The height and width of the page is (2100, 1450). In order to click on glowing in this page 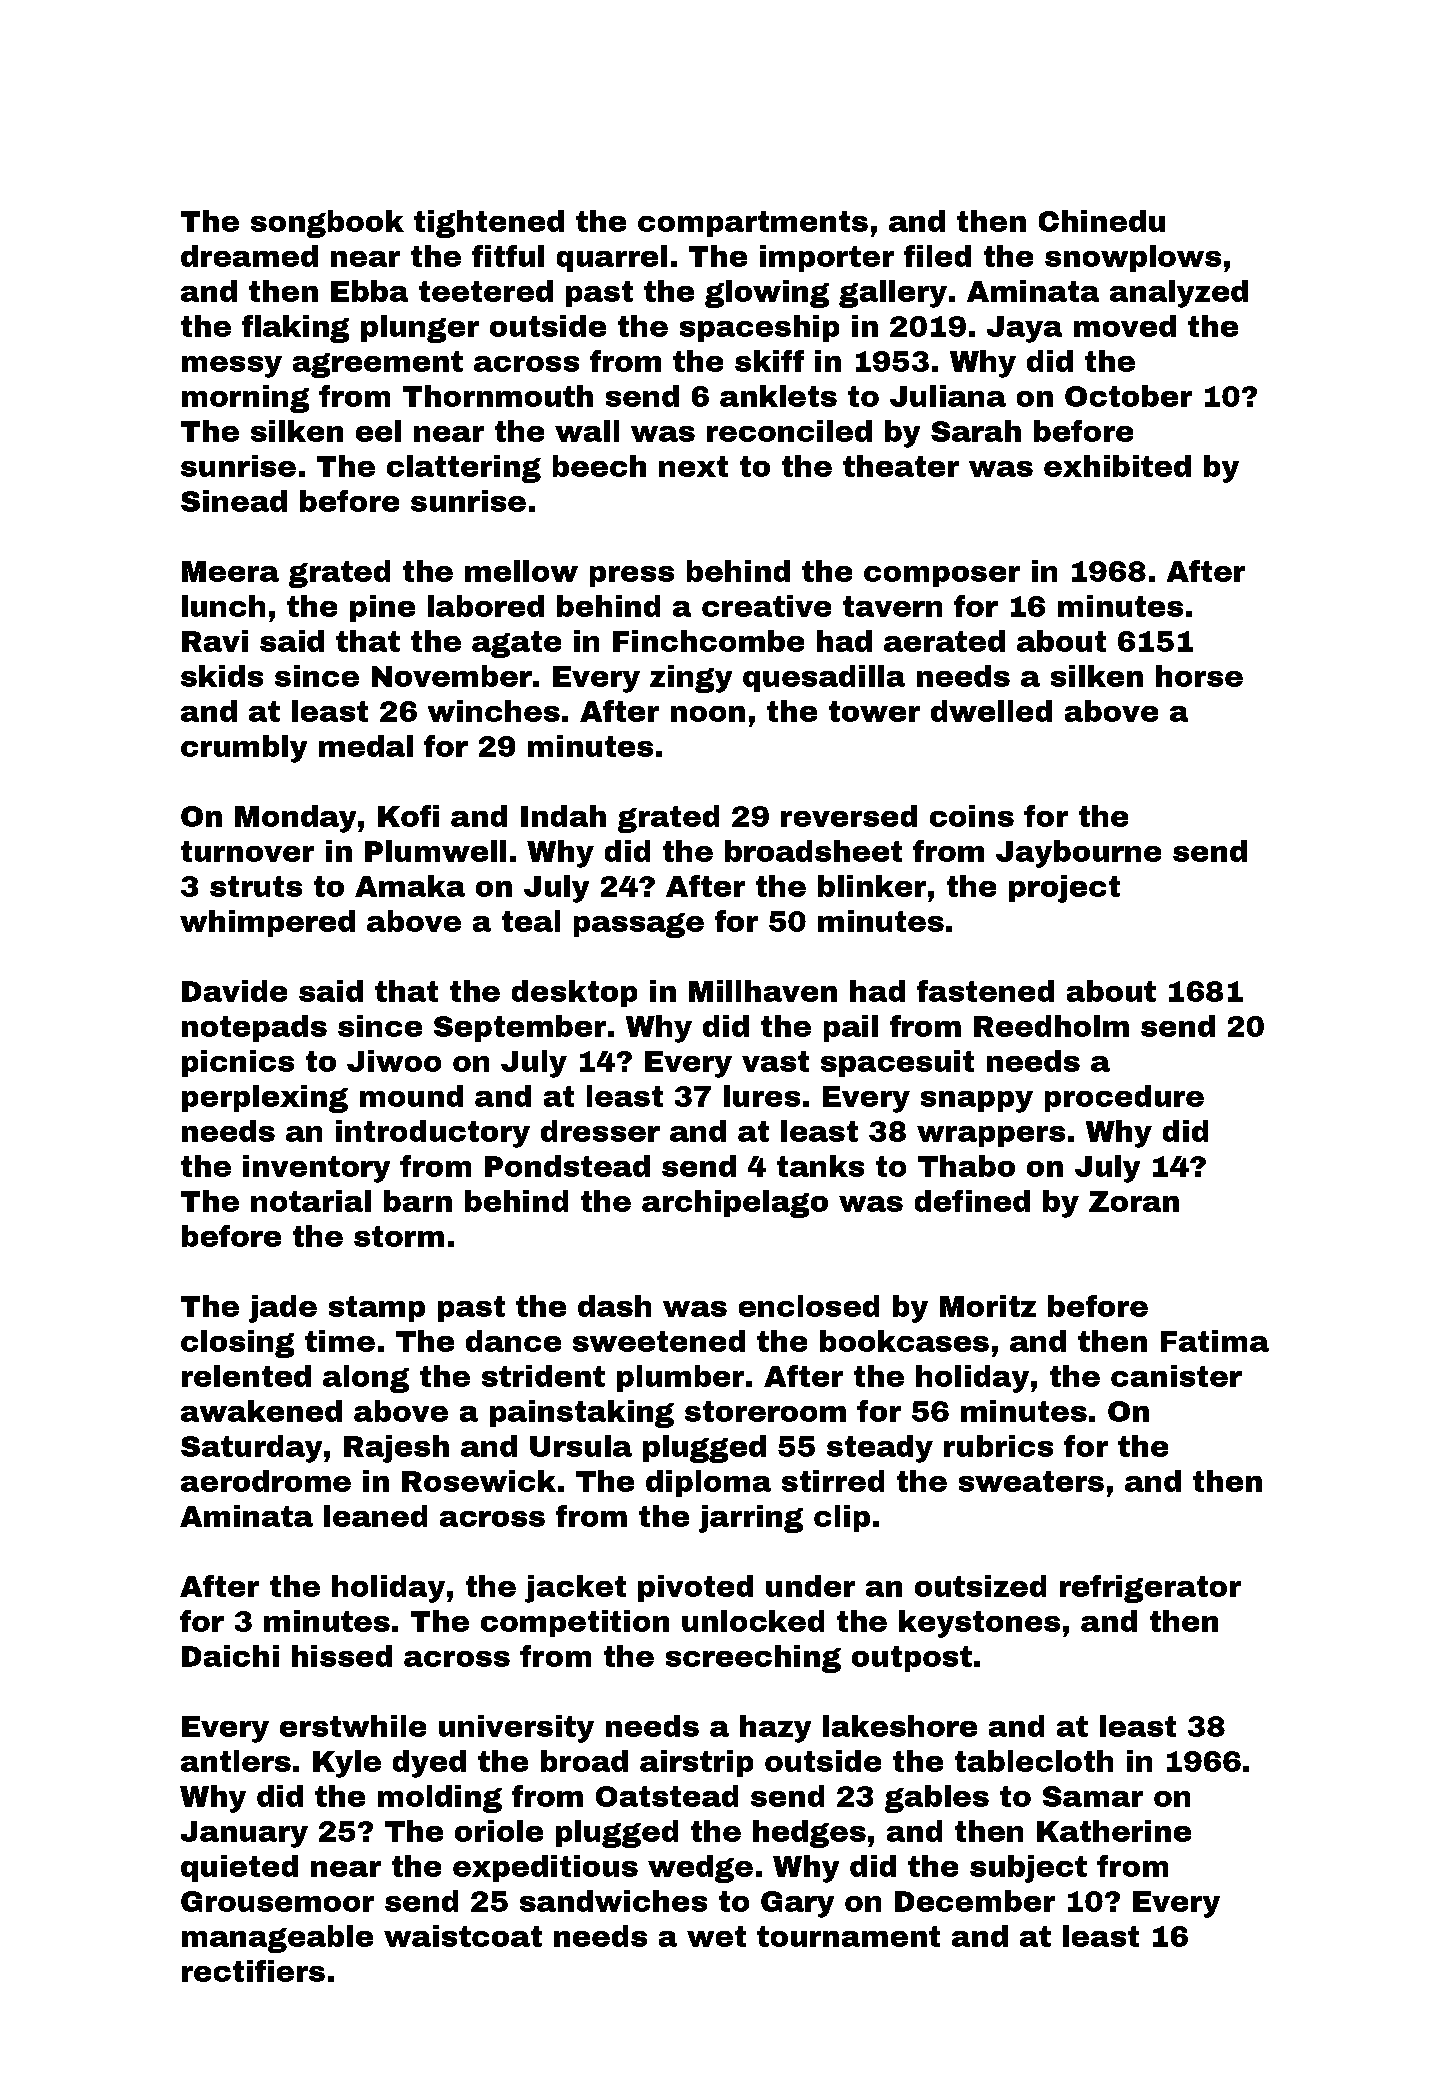, I will do `click(767, 294)`.
